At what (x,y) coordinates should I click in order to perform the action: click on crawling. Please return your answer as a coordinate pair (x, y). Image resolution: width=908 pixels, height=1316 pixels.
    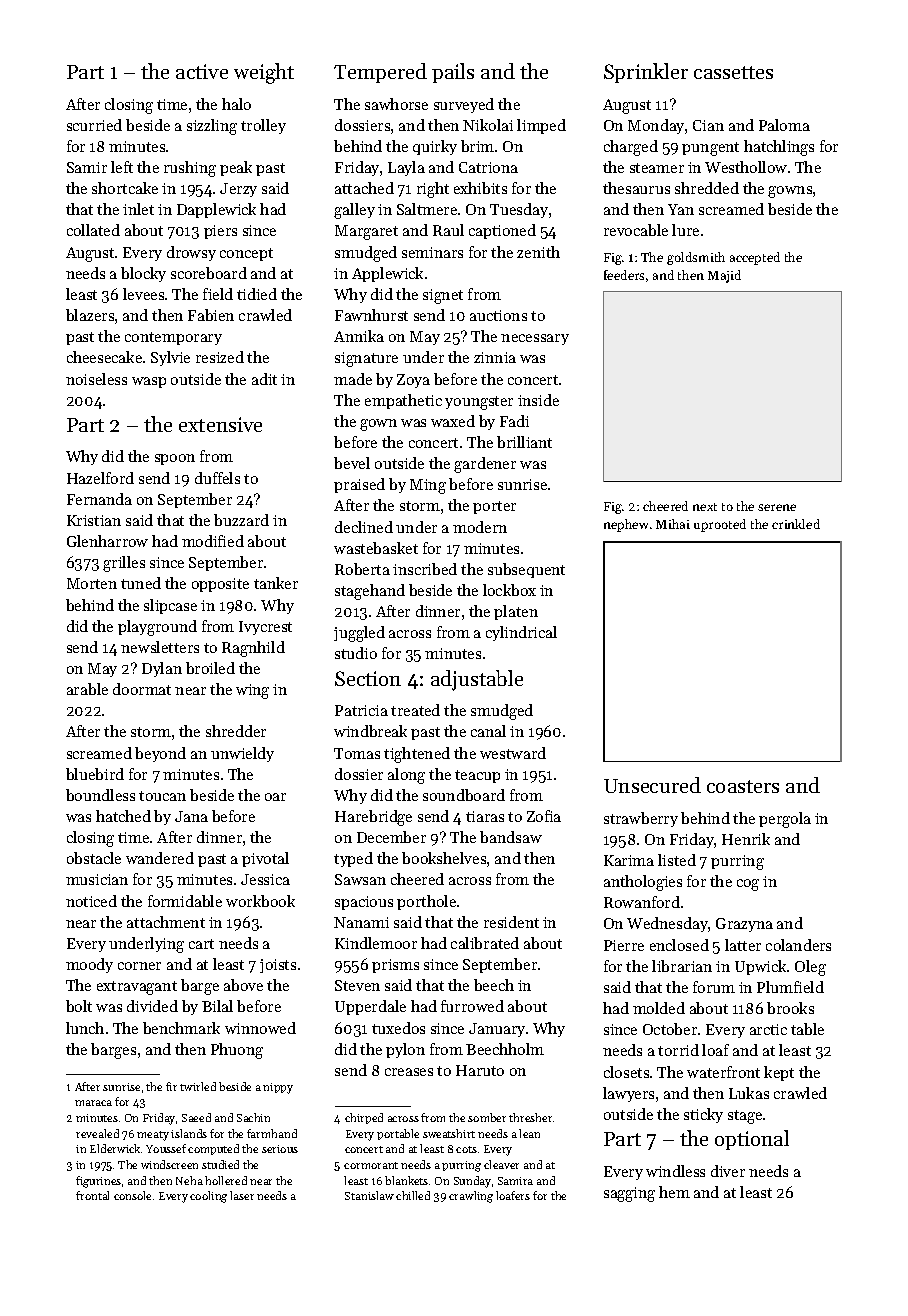
    Looking at the image, I should click on (471, 1197).
